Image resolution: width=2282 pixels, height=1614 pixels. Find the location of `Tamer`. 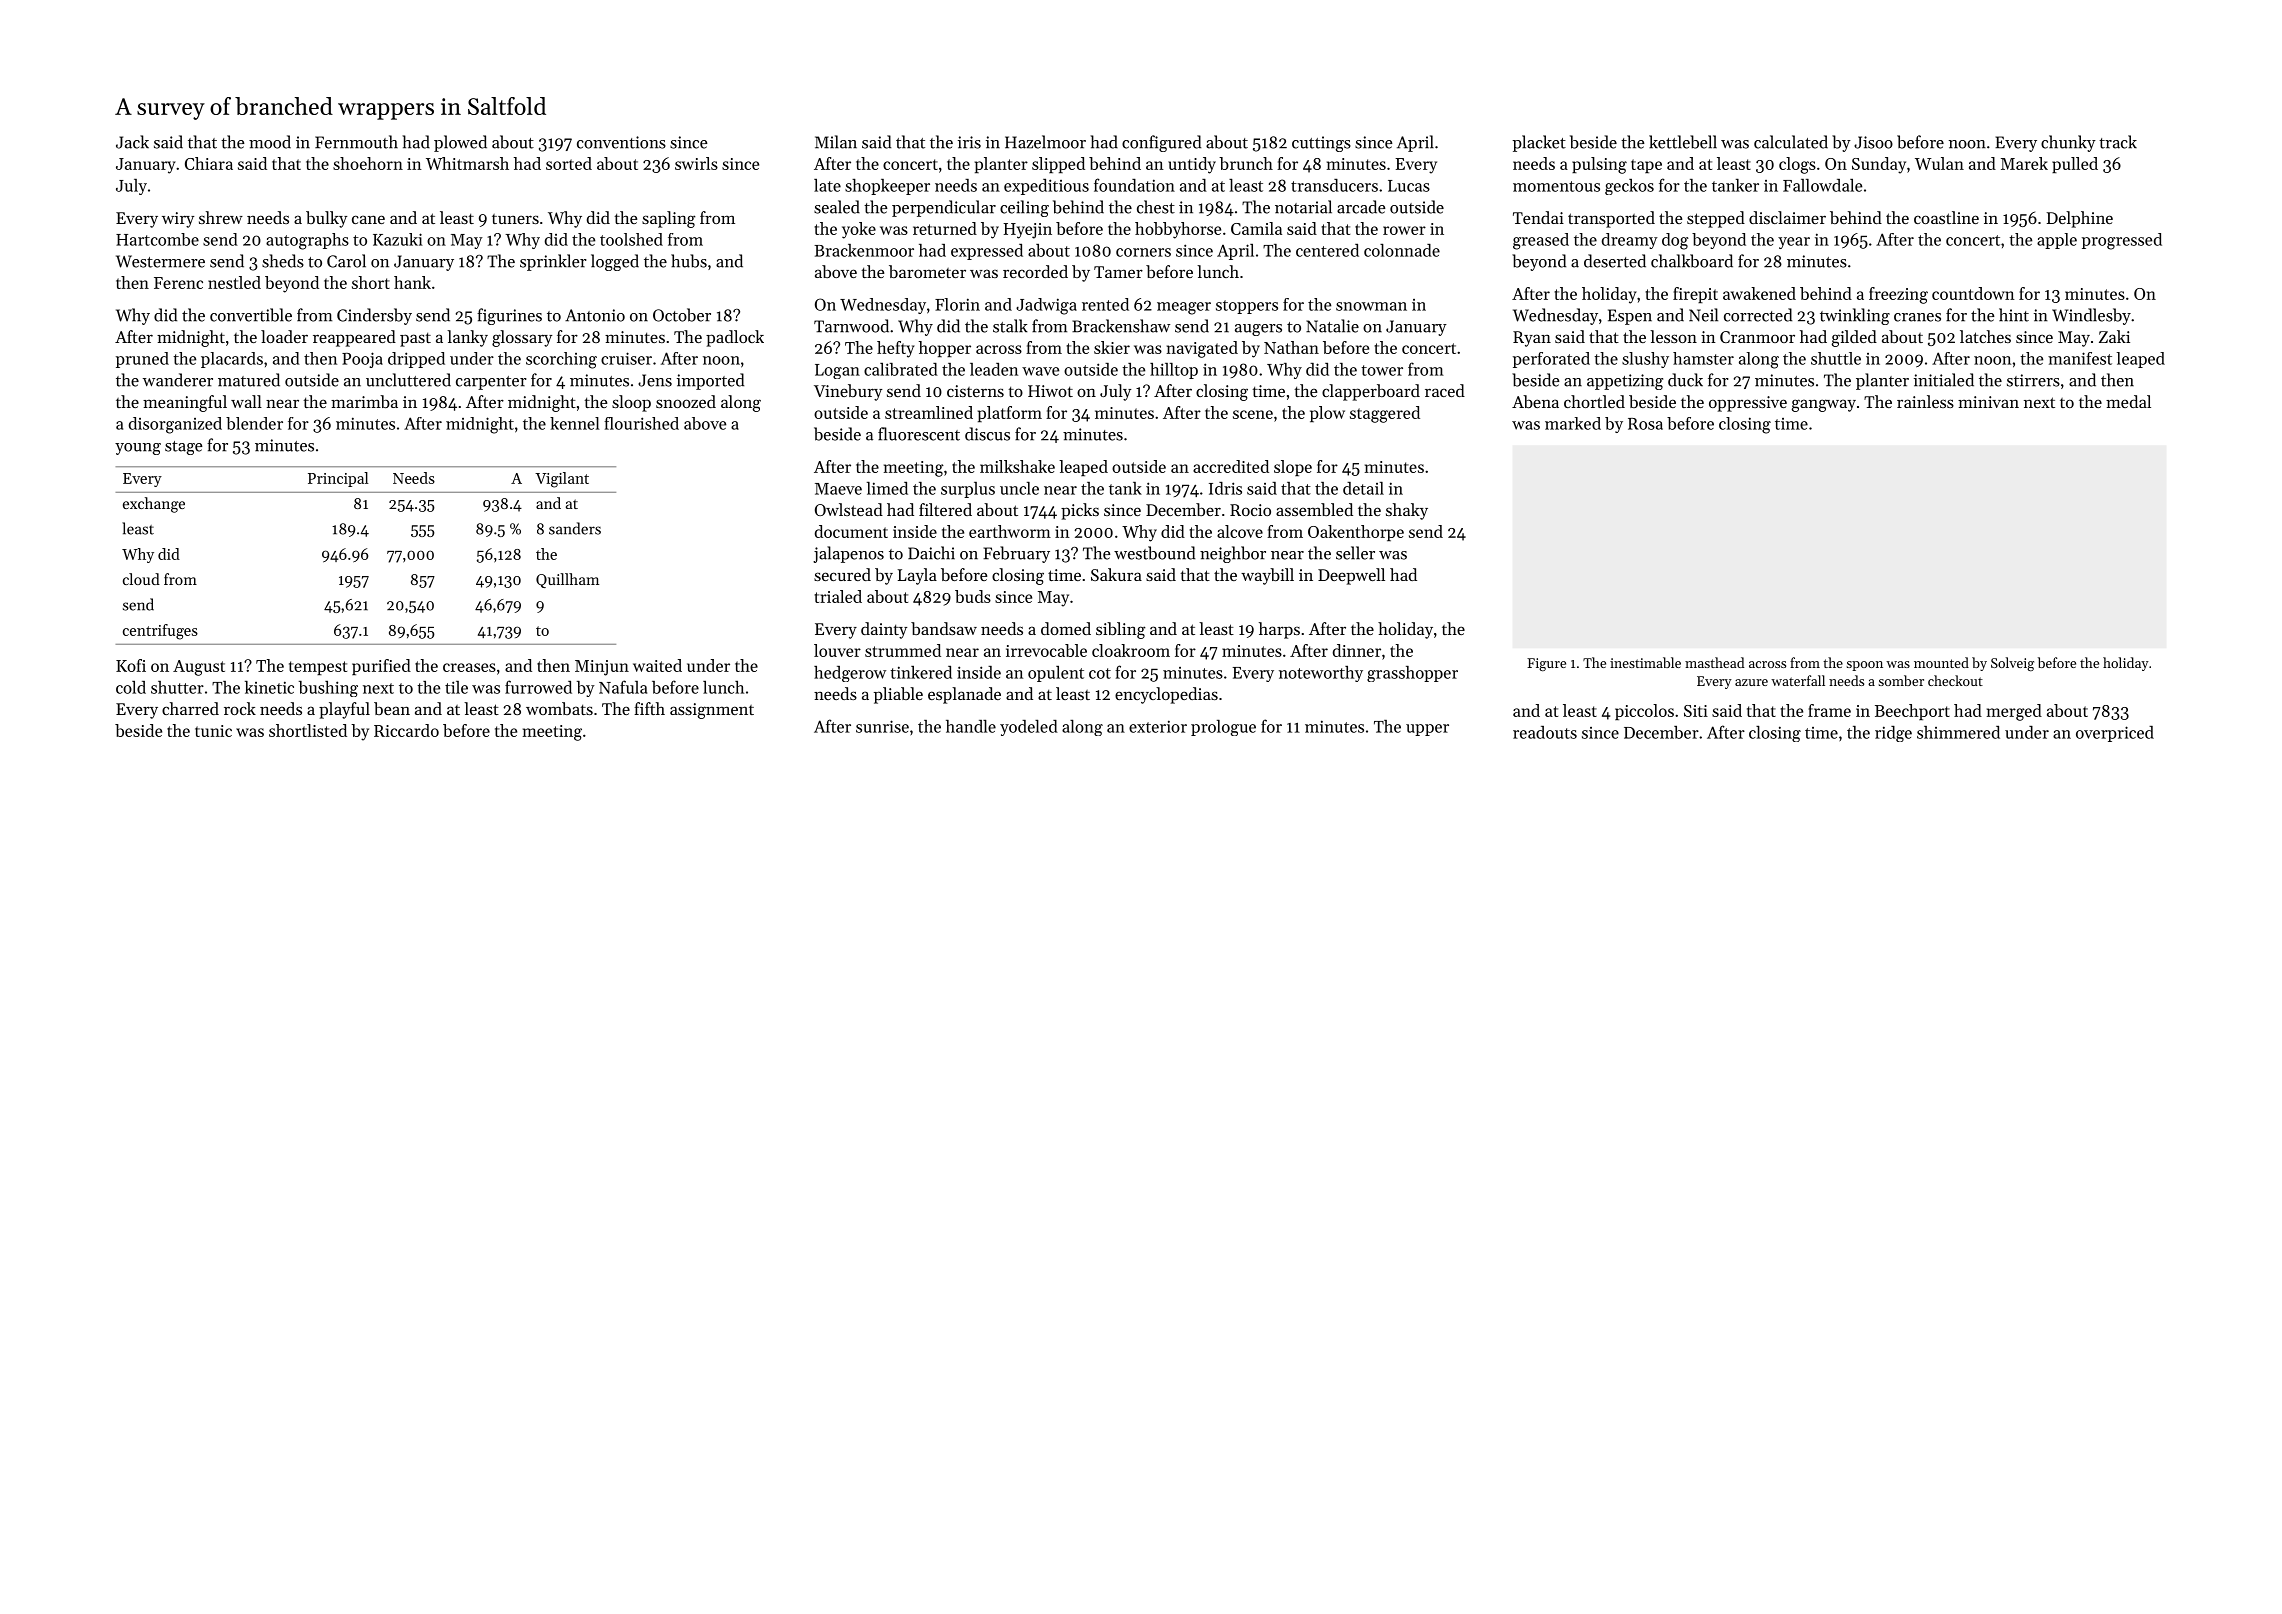

Tamer is located at coordinates (1118, 272).
